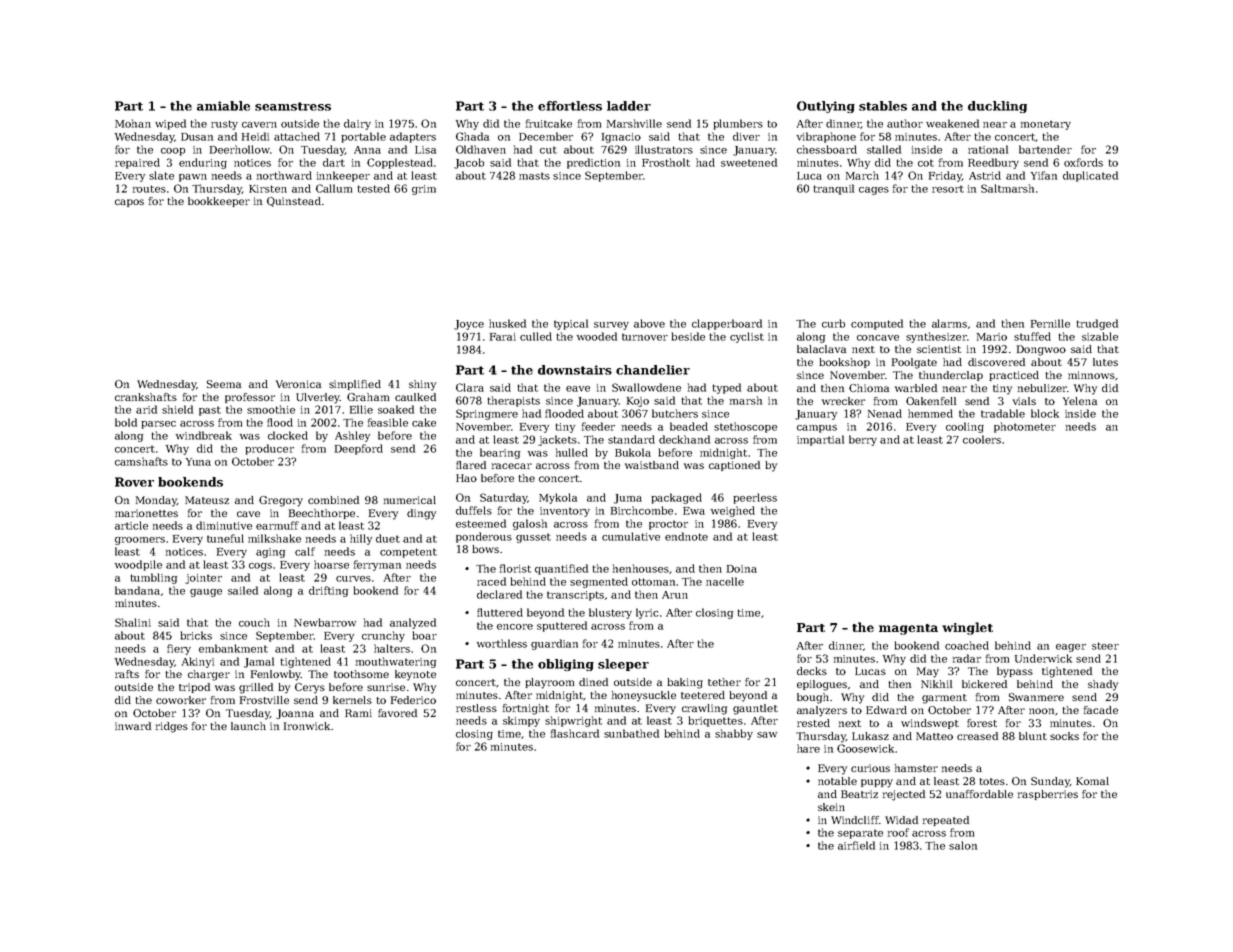 This page has width=1233, height=952. Describe the element at coordinates (963, 845) in the page. I see `salon` at that location.
